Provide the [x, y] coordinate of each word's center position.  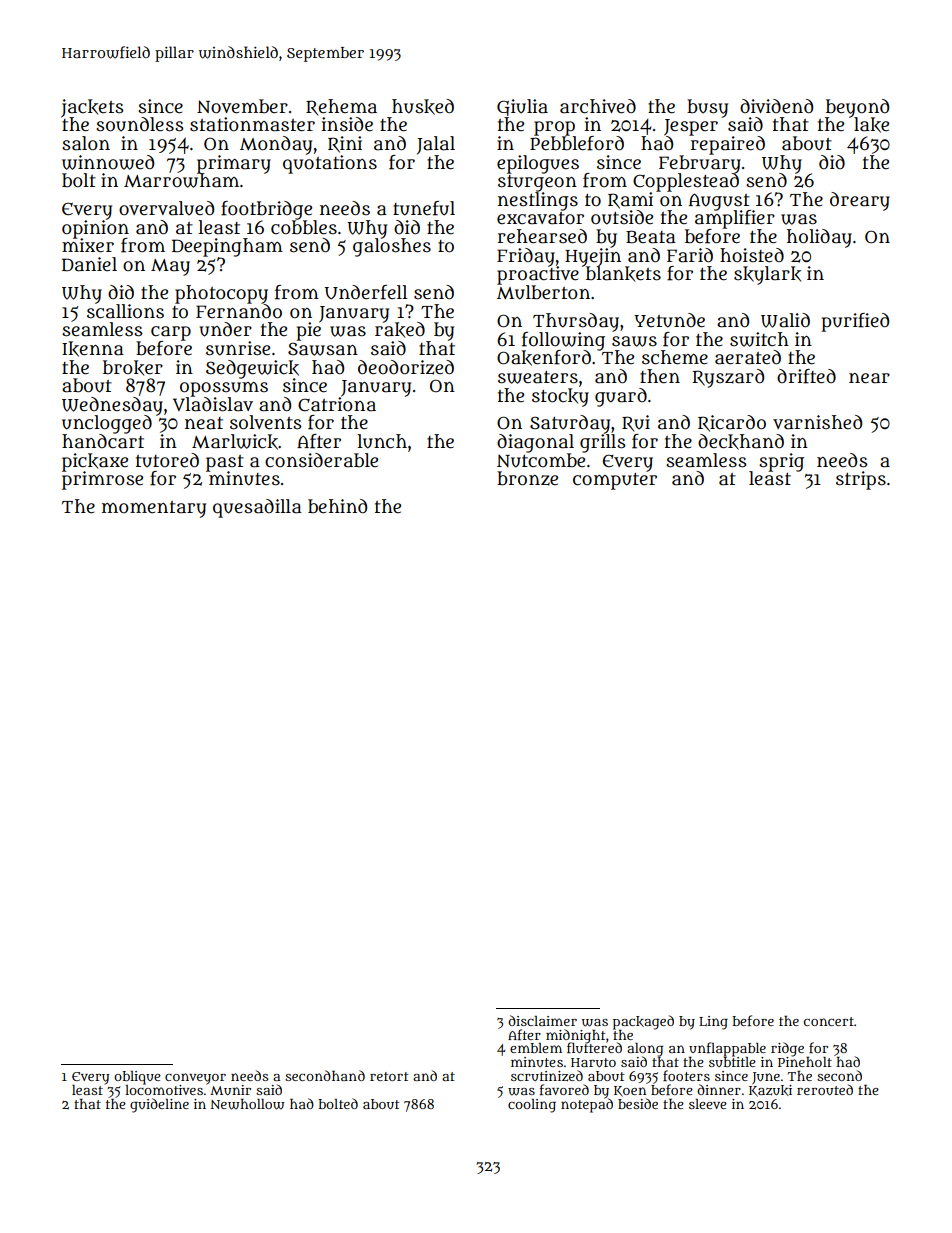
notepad [587, 1105]
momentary [154, 509]
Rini [345, 144]
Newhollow [247, 1104]
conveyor [195, 1078]
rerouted [825, 1089]
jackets [92, 108]
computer [615, 481]
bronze [527, 478]
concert [829, 1021]
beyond [857, 108]
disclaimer [542, 1020]
